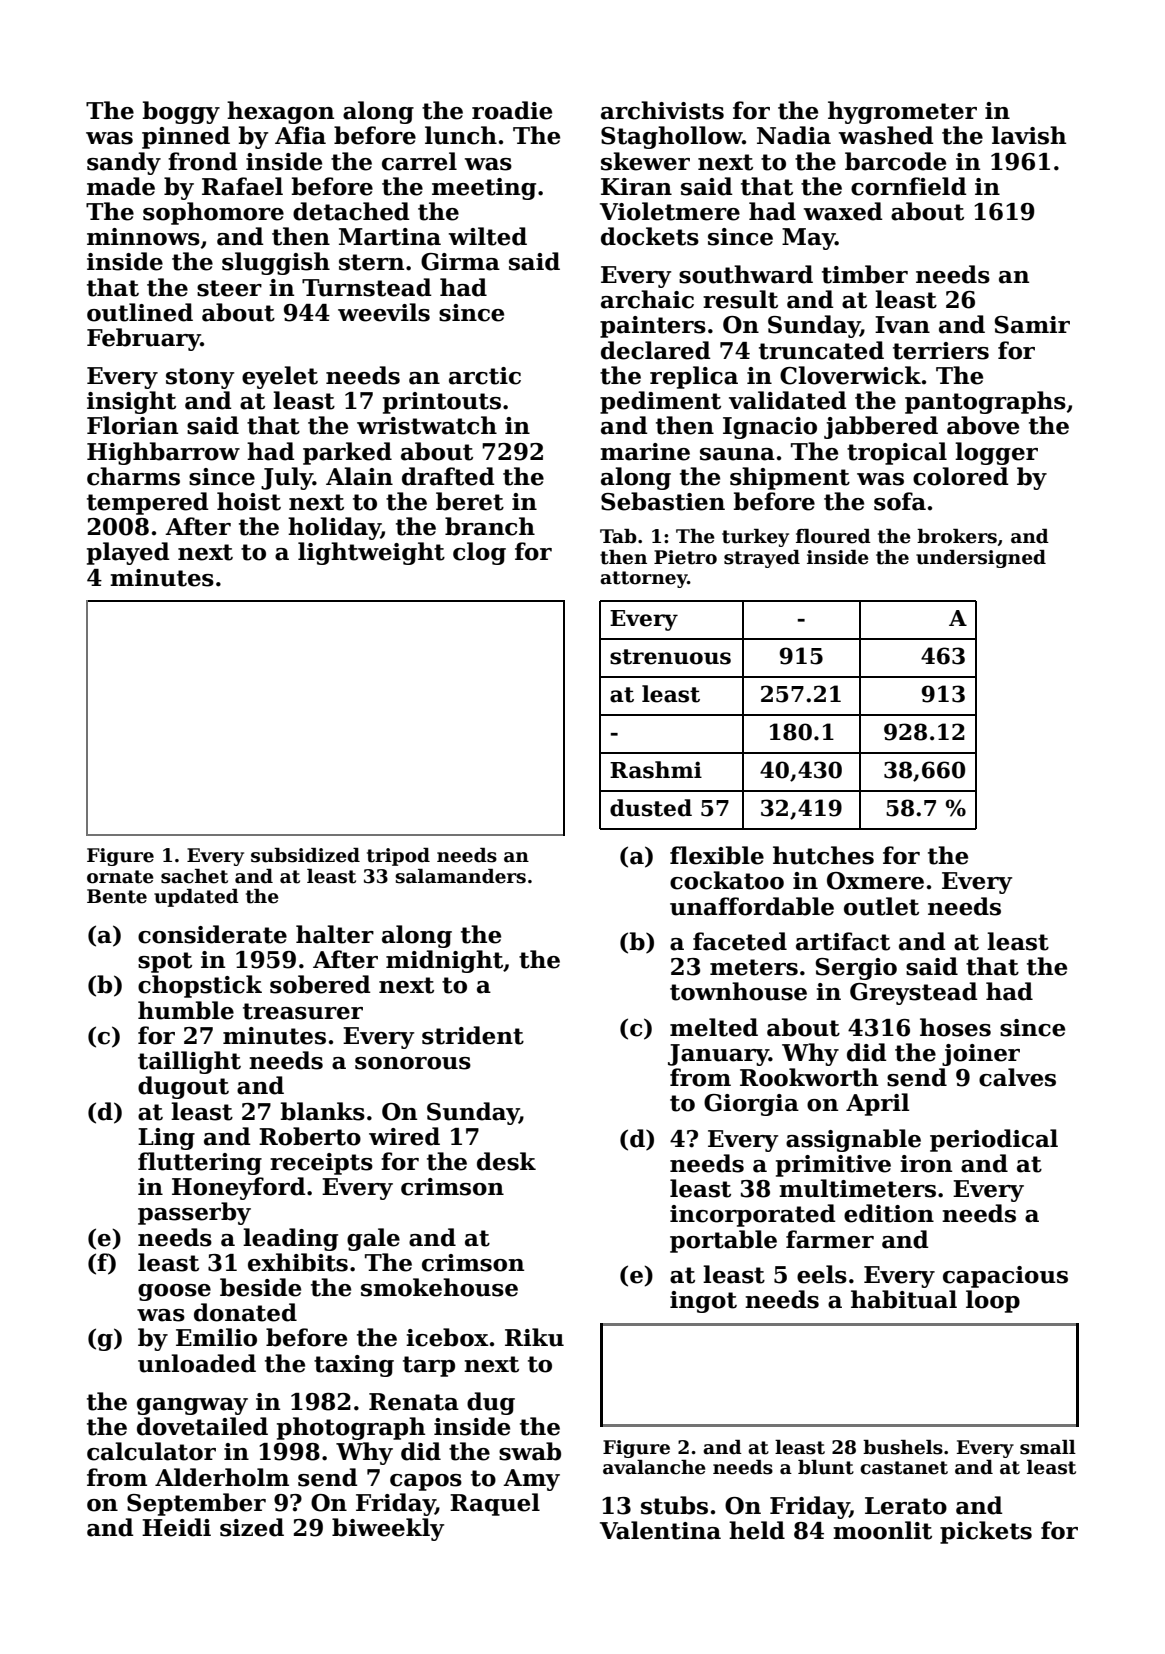 The width and height of the image is (1165, 1654). Describe the element at coordinates (461, 135) in the image. I see `lunch` at that location.
